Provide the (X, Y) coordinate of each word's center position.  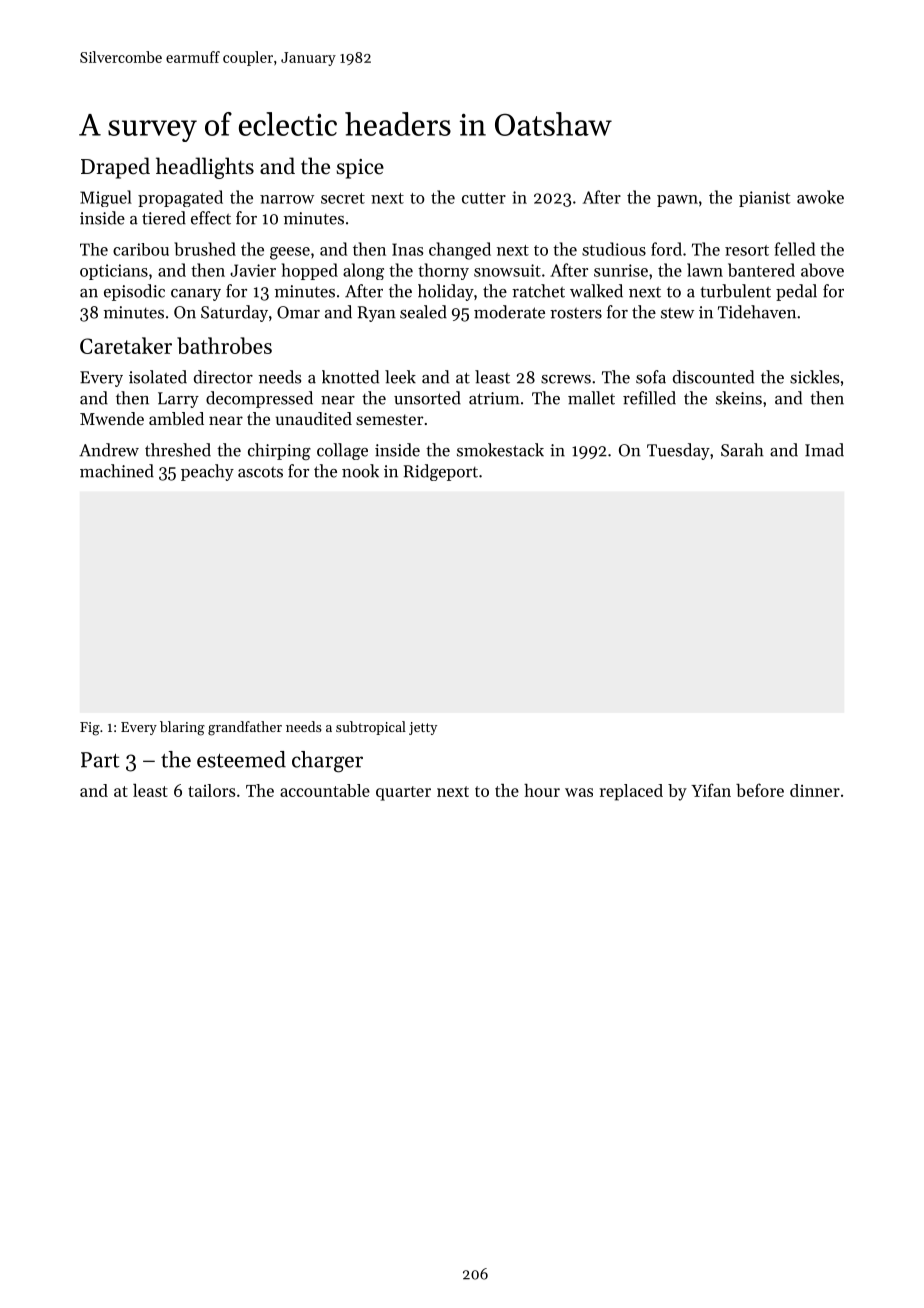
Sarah (742, 450)
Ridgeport (441, 472)
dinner (815, 790)
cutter (484, 198)
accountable (325, 790)
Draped (115, 168)
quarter (403, 793)
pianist (764, 199)
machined (117, 471)
